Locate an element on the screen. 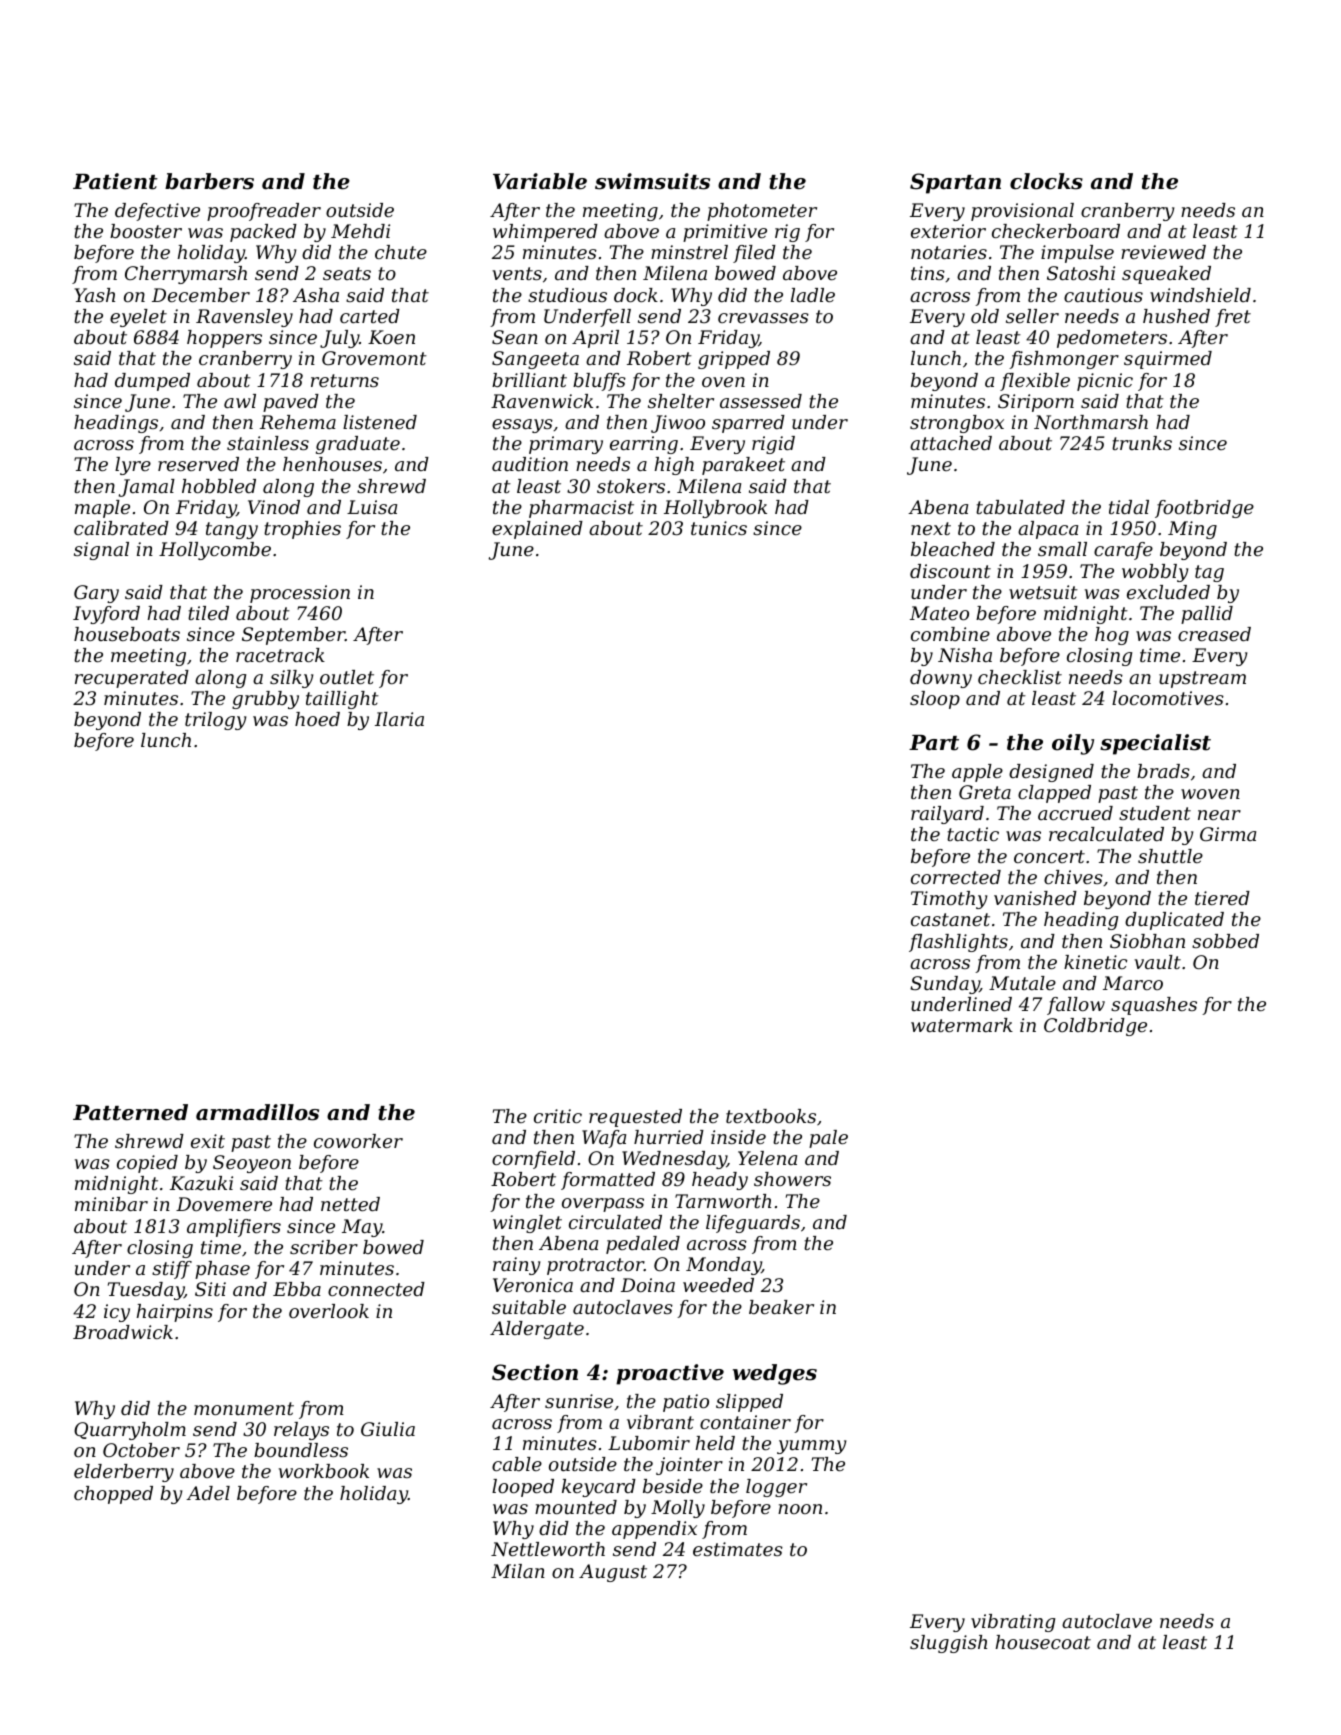 The image size is (1341, 1735). Sunday is located at coordinates (945, 985).
